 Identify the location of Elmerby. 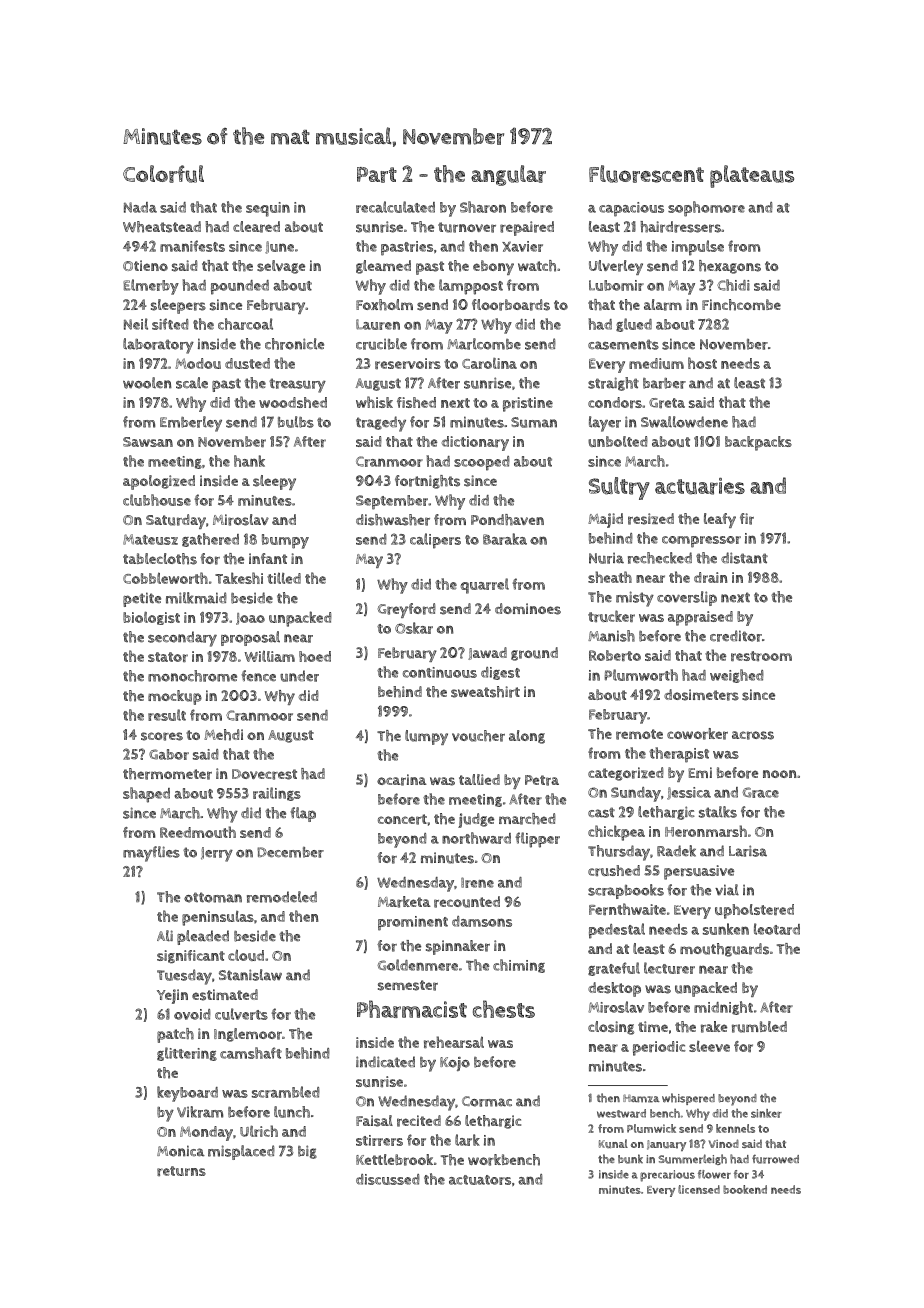
(151, 287).
